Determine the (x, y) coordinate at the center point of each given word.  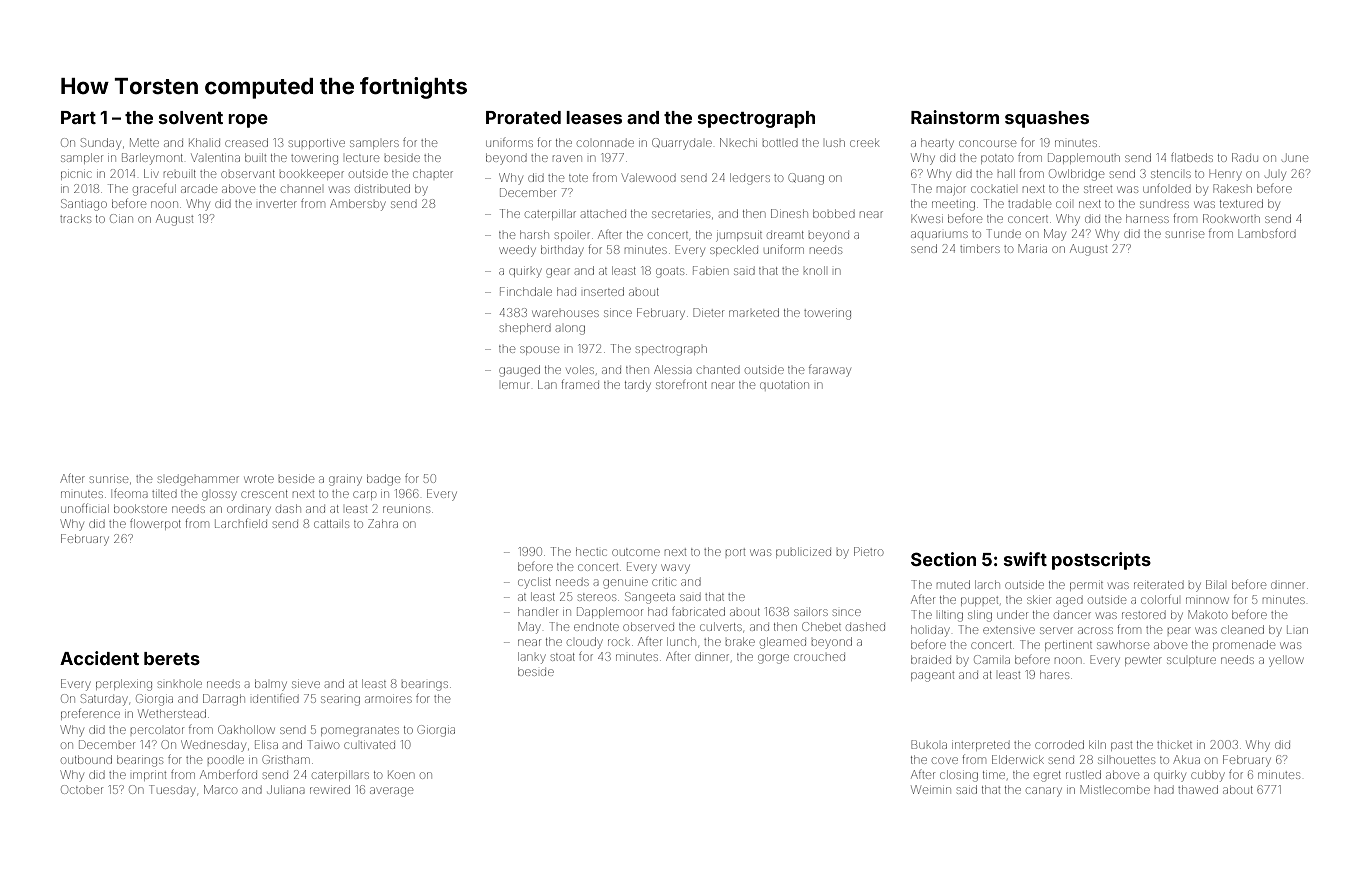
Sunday (101, 144)
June (1295, 158)
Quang (806, 179)
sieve (306, 684)
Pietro (868, 551)
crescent (264, 494)
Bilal (1215, 584)
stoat (563, 657)
